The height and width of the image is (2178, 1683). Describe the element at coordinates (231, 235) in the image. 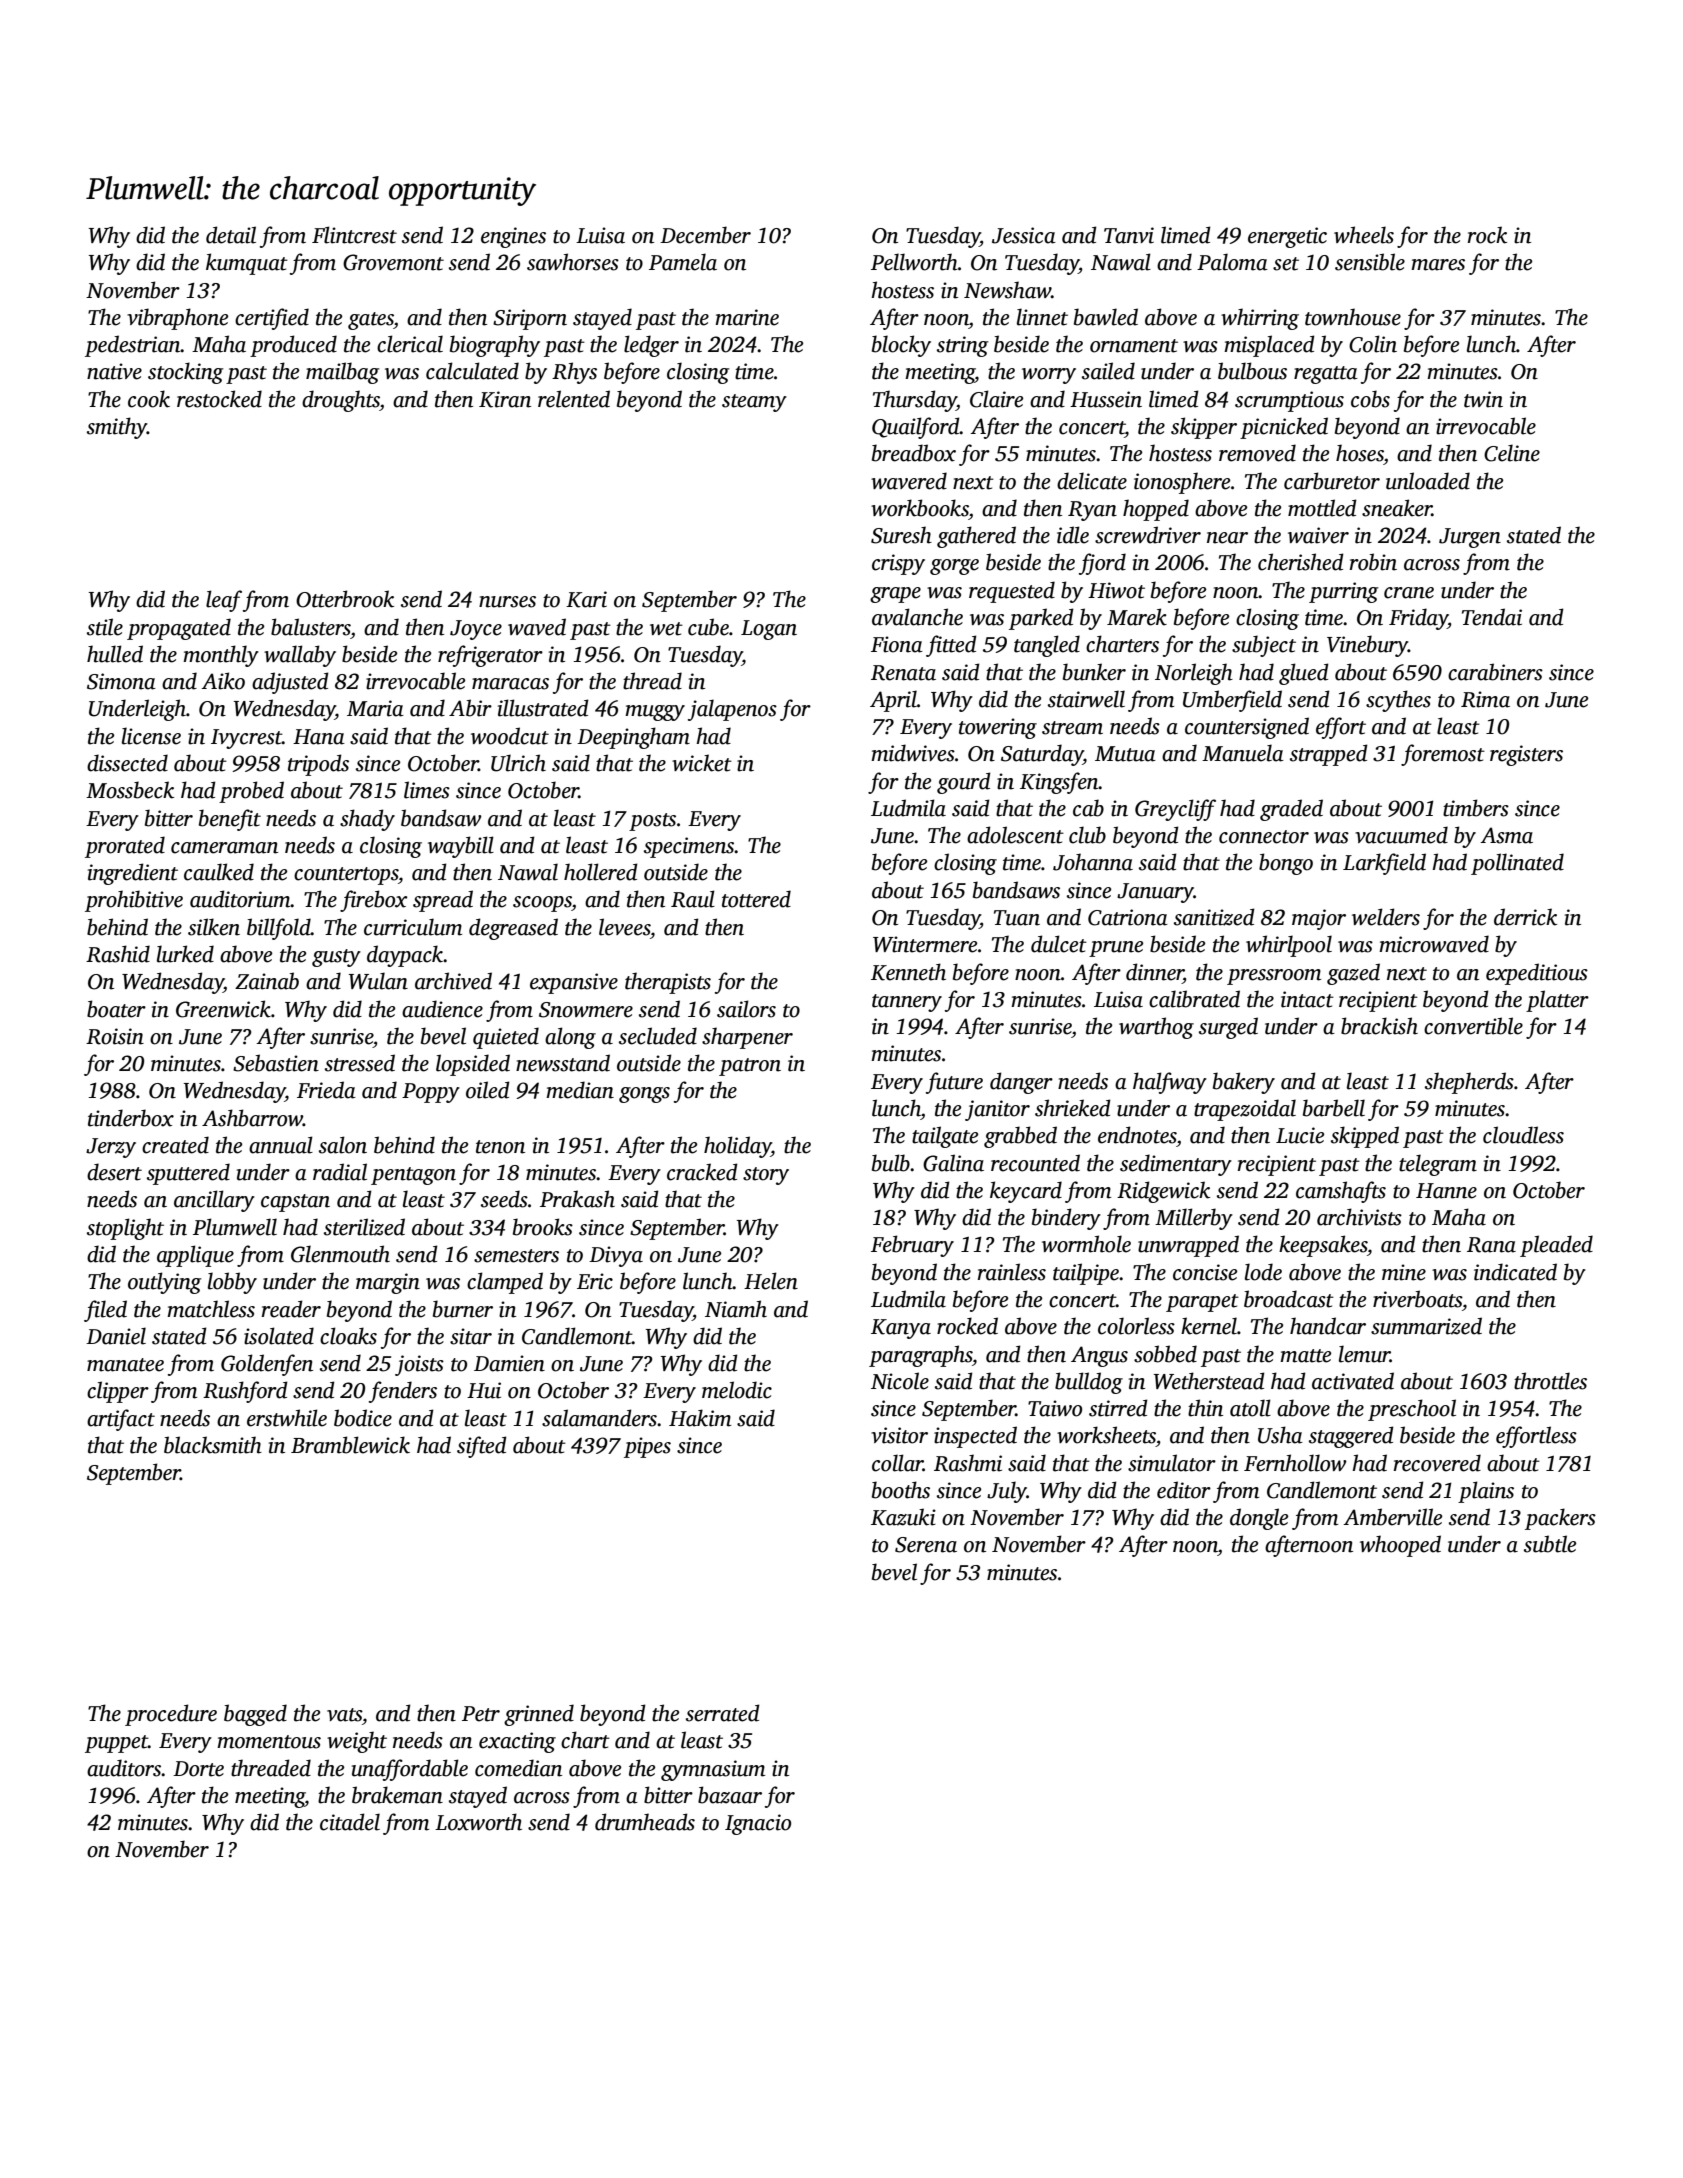

I see `detail` at that location.
